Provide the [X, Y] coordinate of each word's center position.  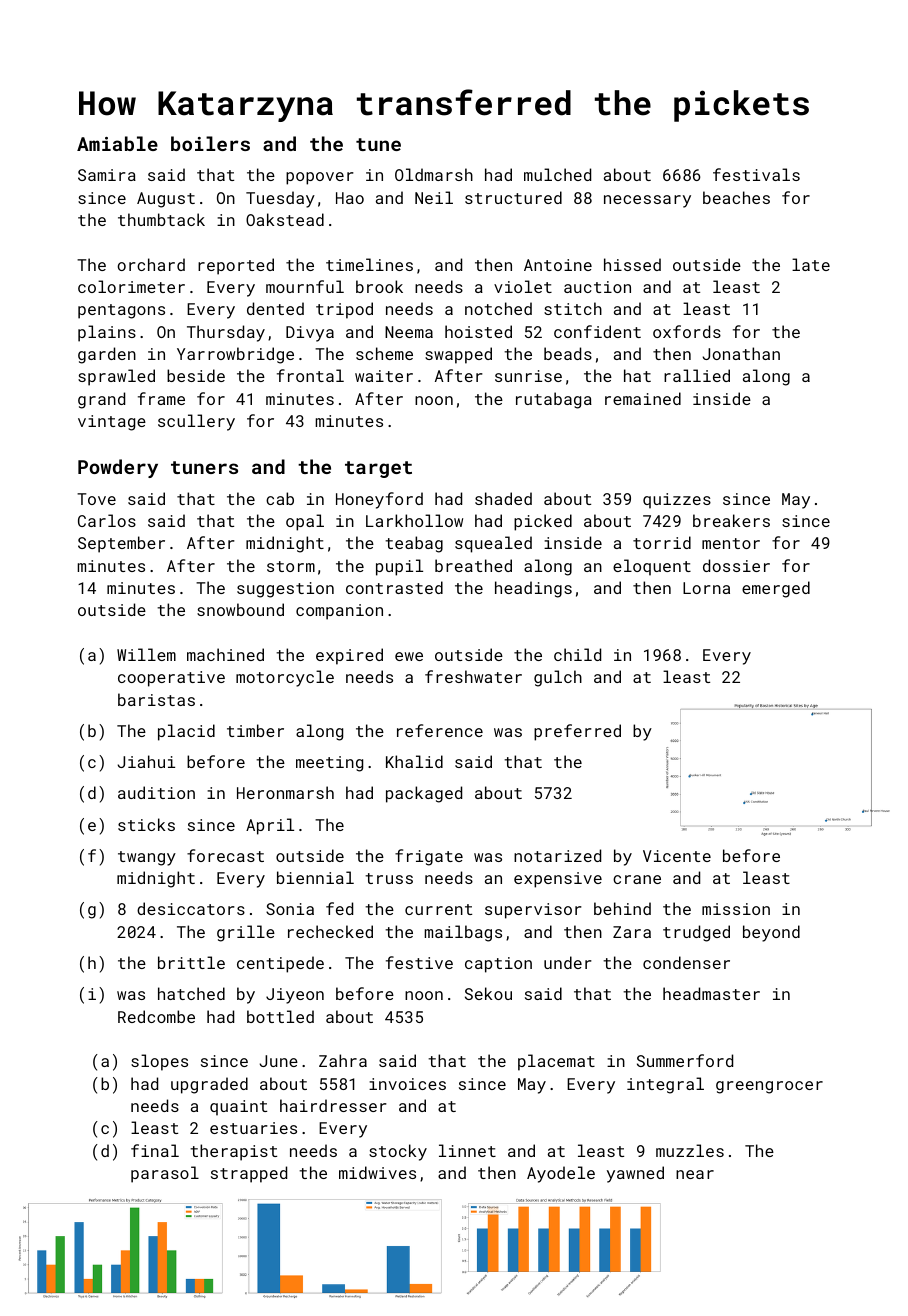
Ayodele [561, 1174]
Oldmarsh [434, 174]
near [695, 1174]
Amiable [117, 143]
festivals [756, 174]
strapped [249, 1174]
